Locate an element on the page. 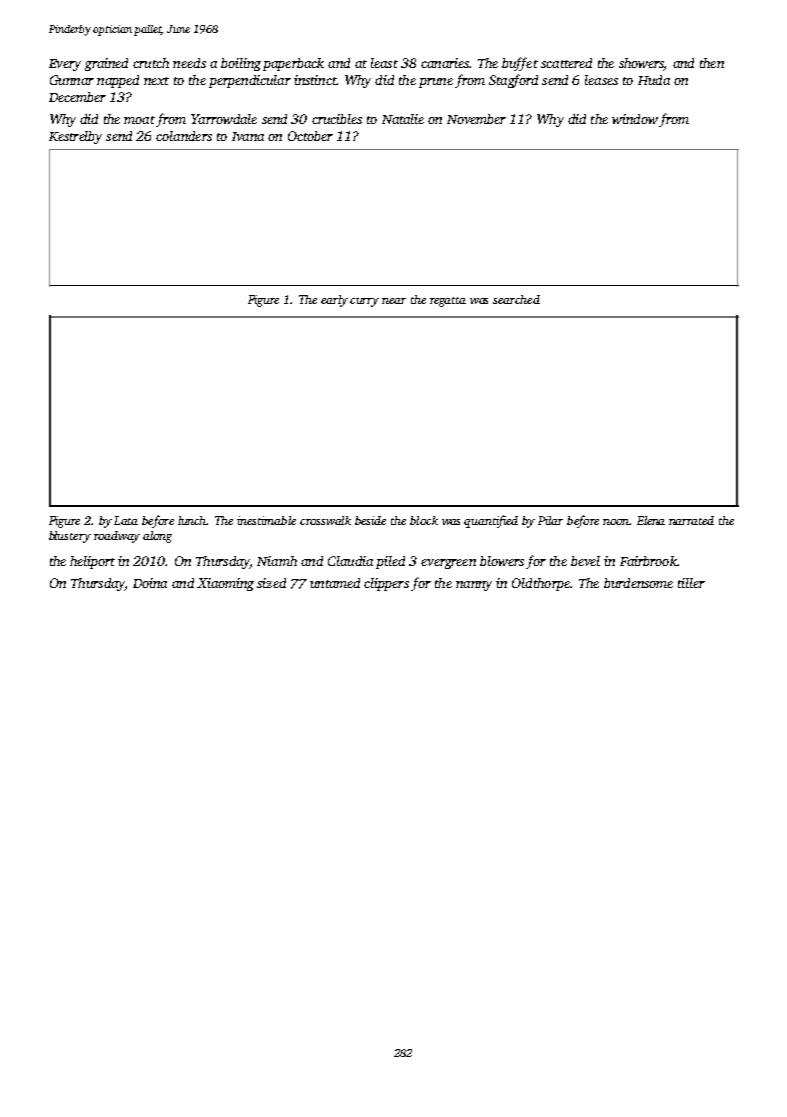 The image size is (787, 1117). Lata is located at coordinates (126, 520).
